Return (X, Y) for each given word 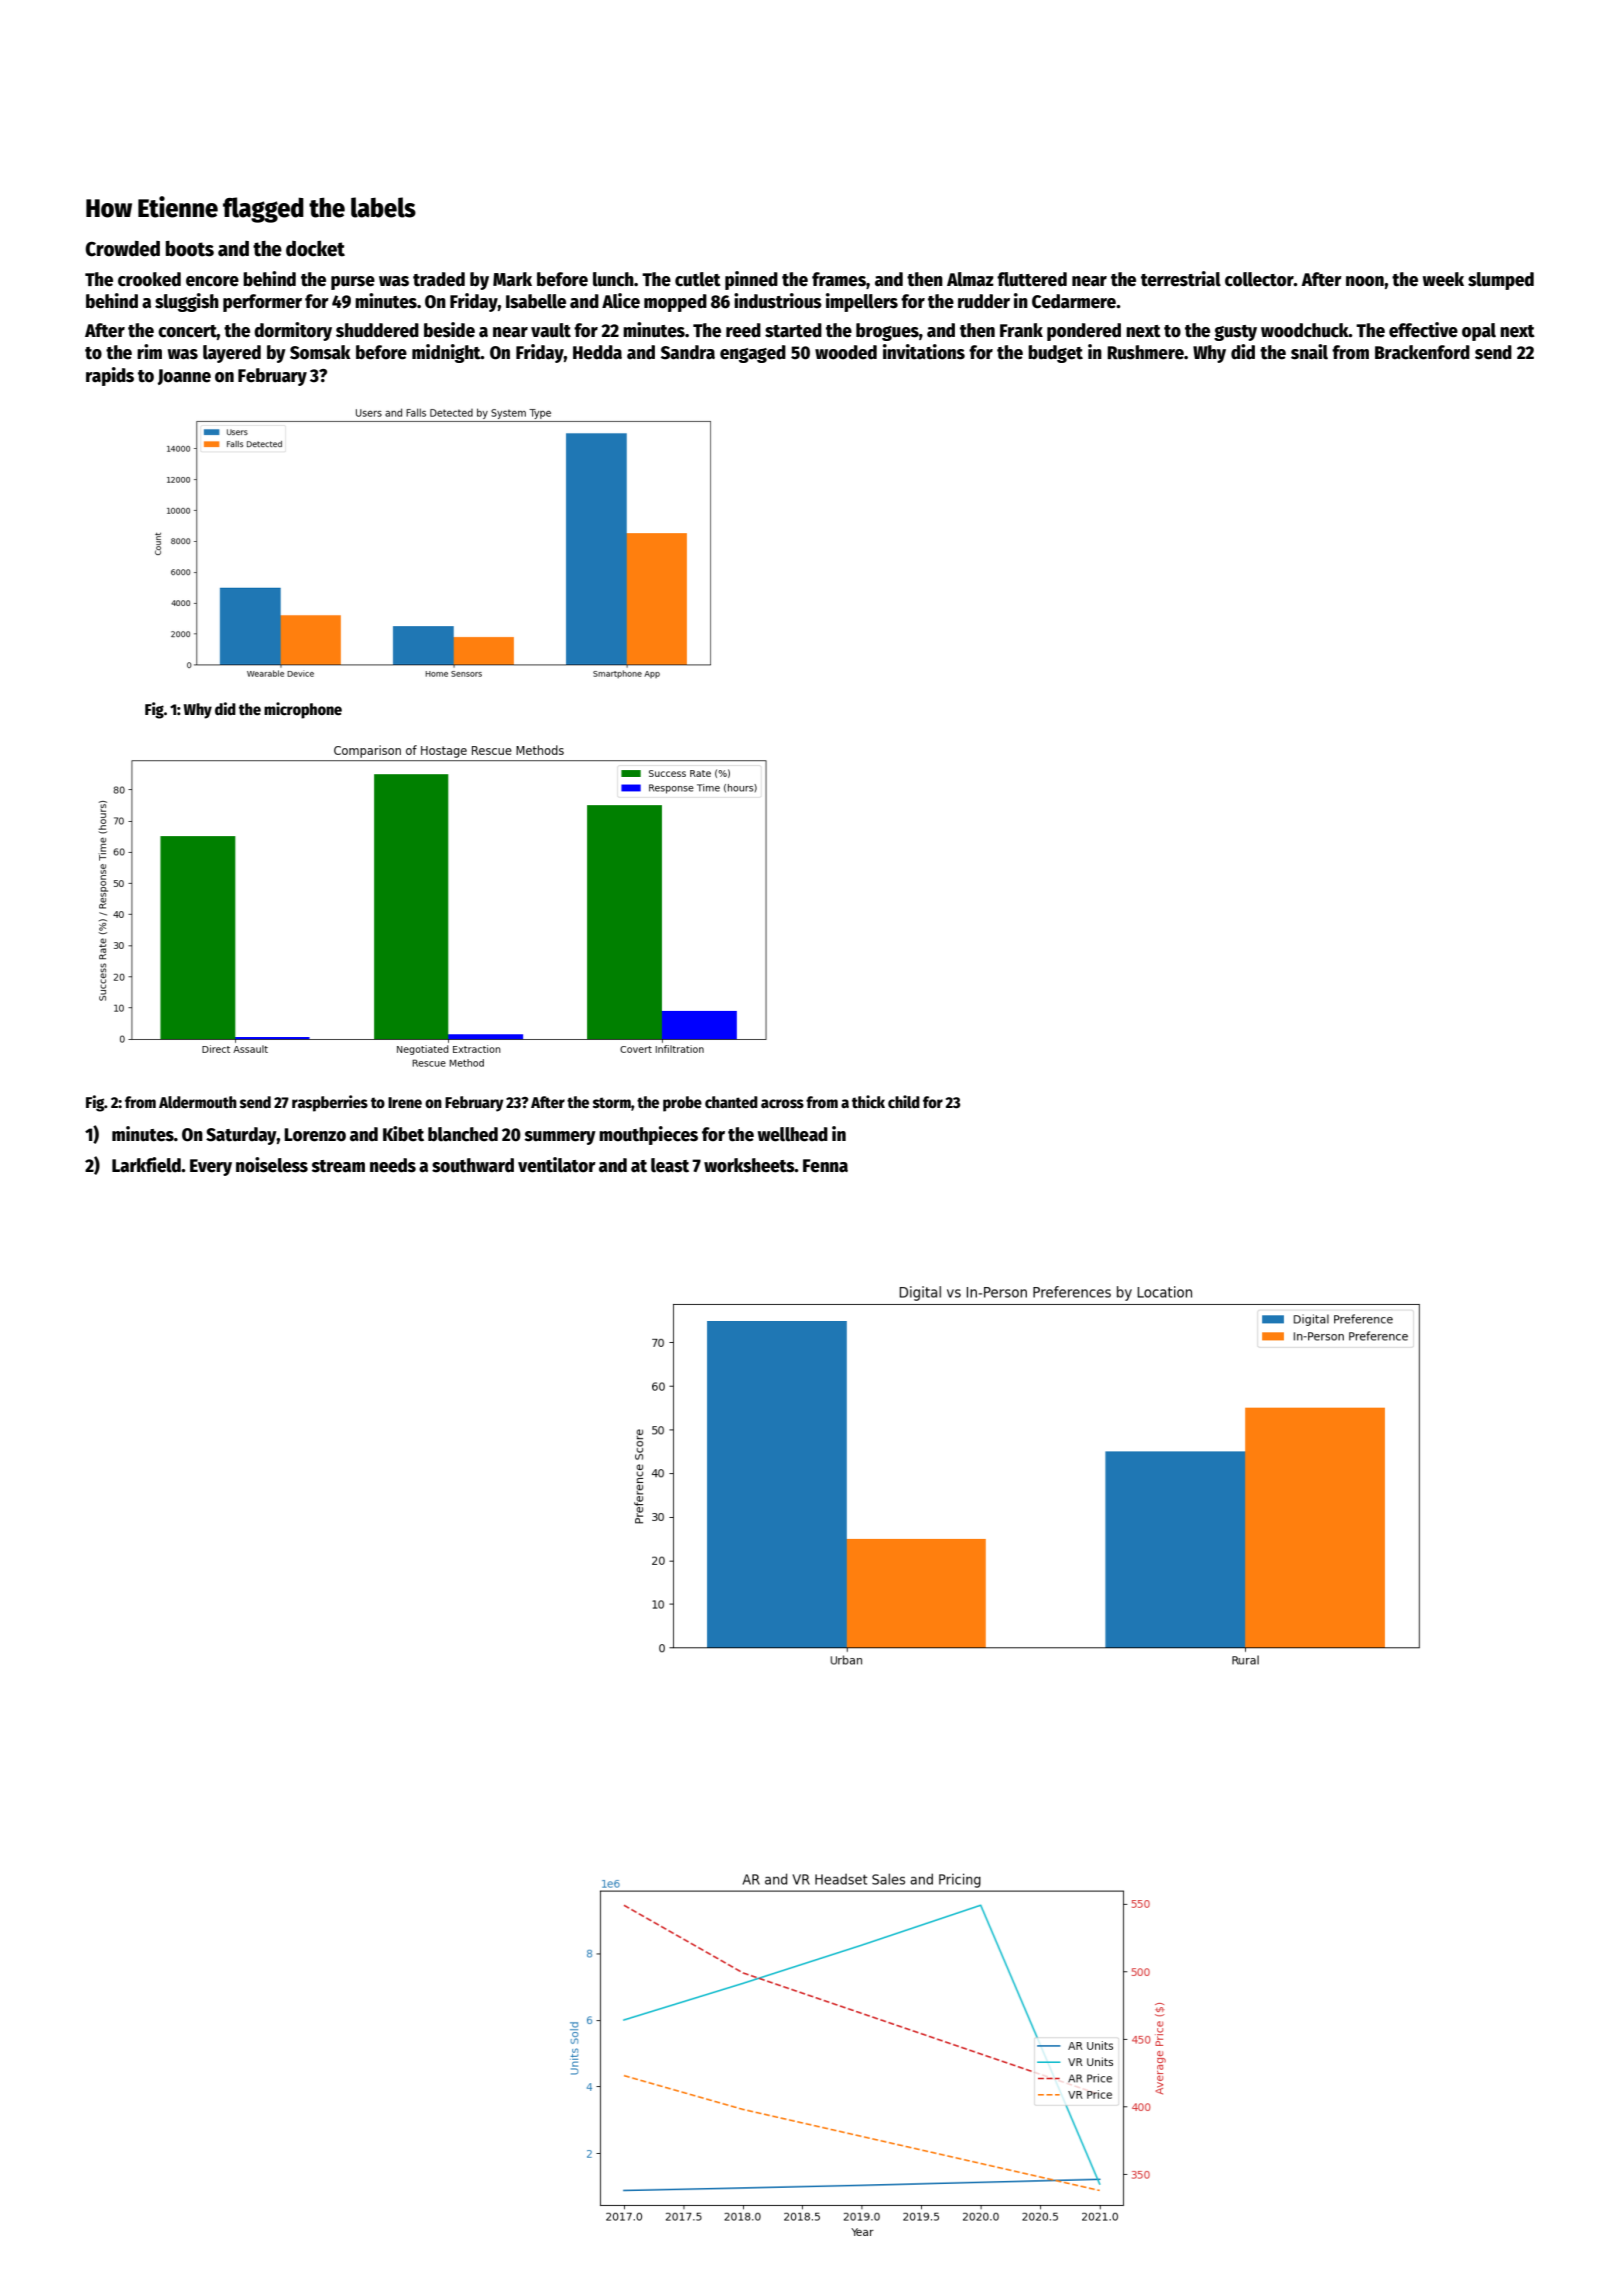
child (904, 1101)
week (1443, 279)
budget (1055, 354)
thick (868, 1101)
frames (839, 279)
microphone (303, 710)
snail (1309, 352)
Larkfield (146, 1165)
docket (315, 248)
